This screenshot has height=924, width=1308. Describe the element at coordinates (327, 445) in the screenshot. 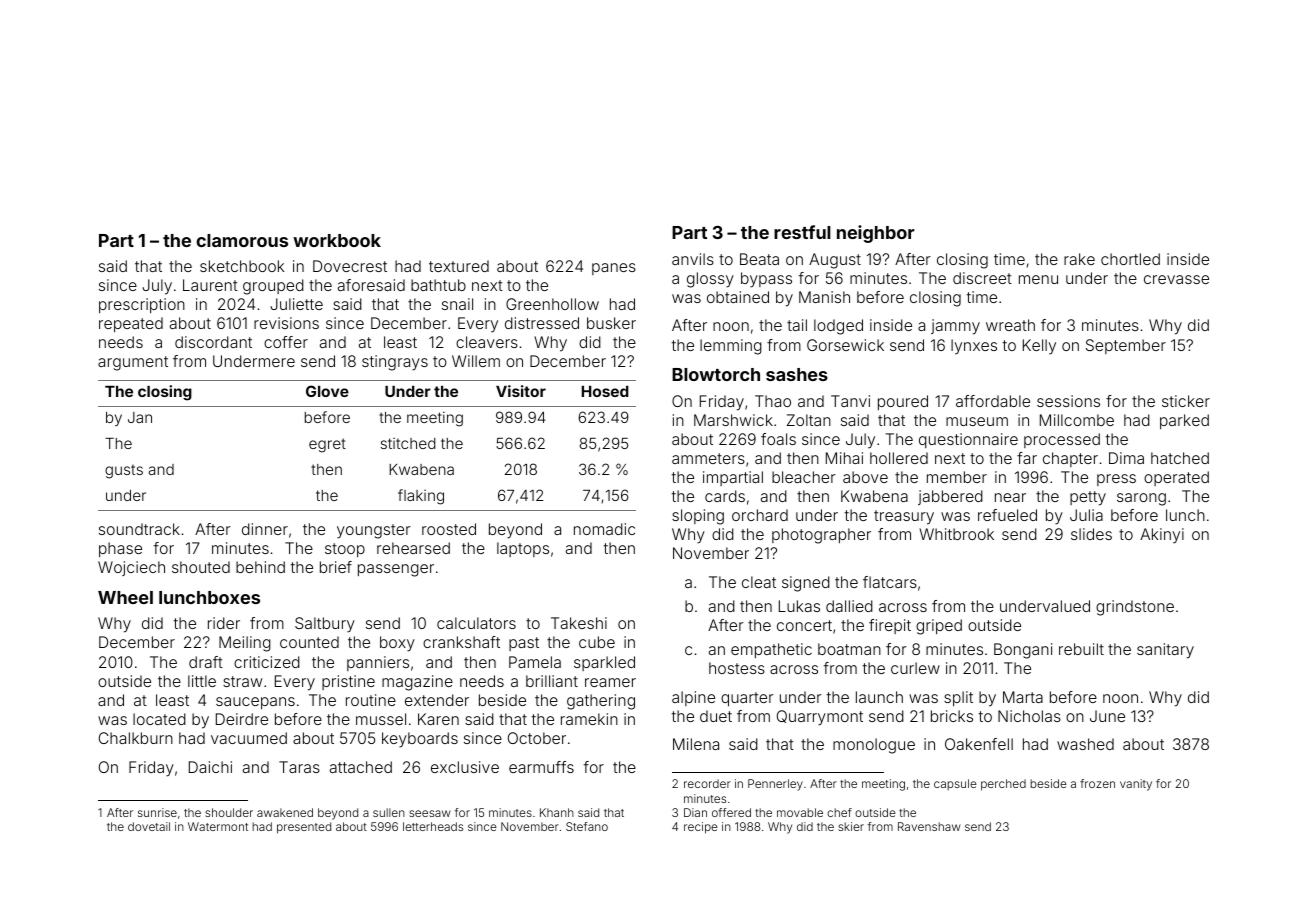

I see `egret` at that location.
